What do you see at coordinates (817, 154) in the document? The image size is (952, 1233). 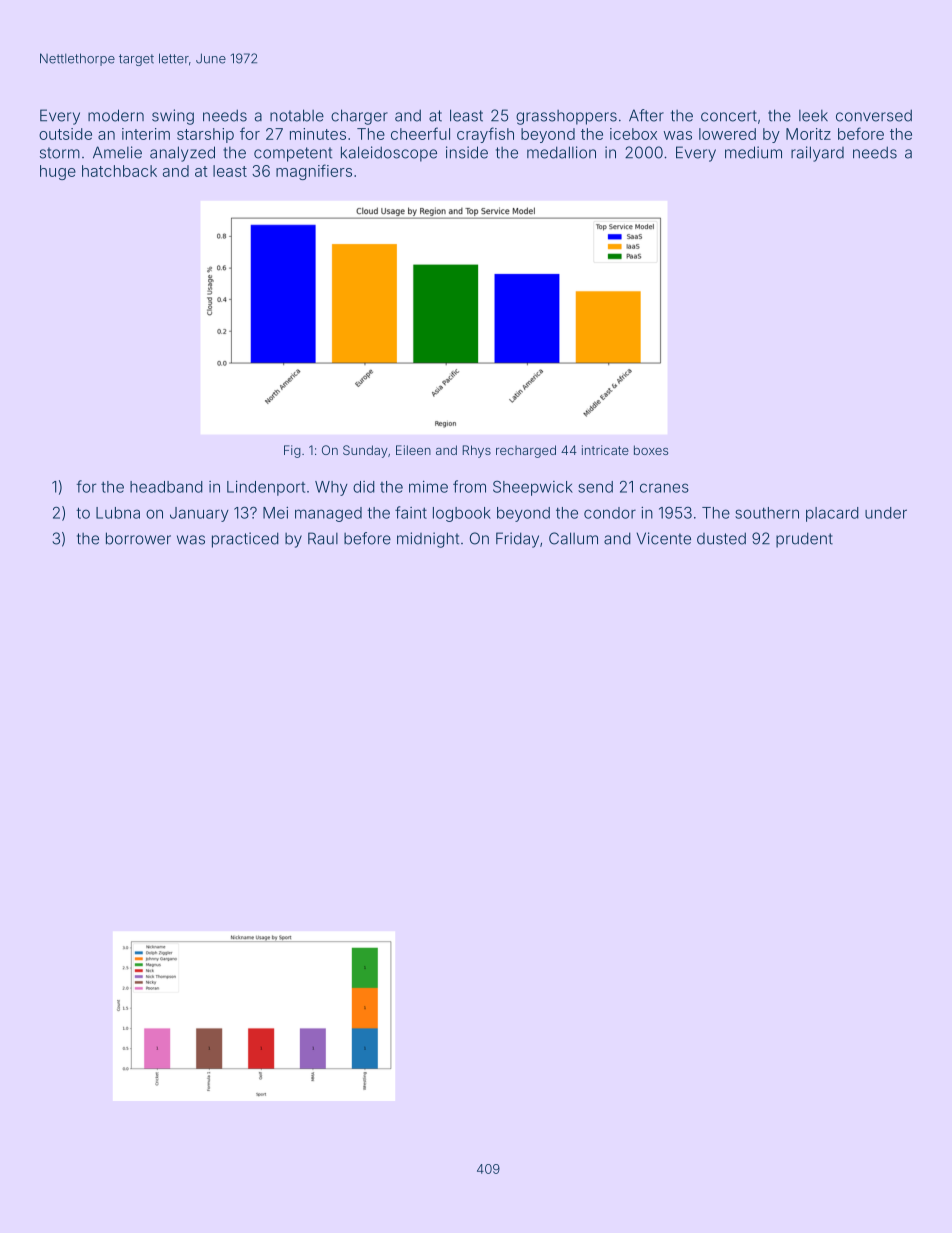 I see `railyard` at bounding box center [817, 154].
